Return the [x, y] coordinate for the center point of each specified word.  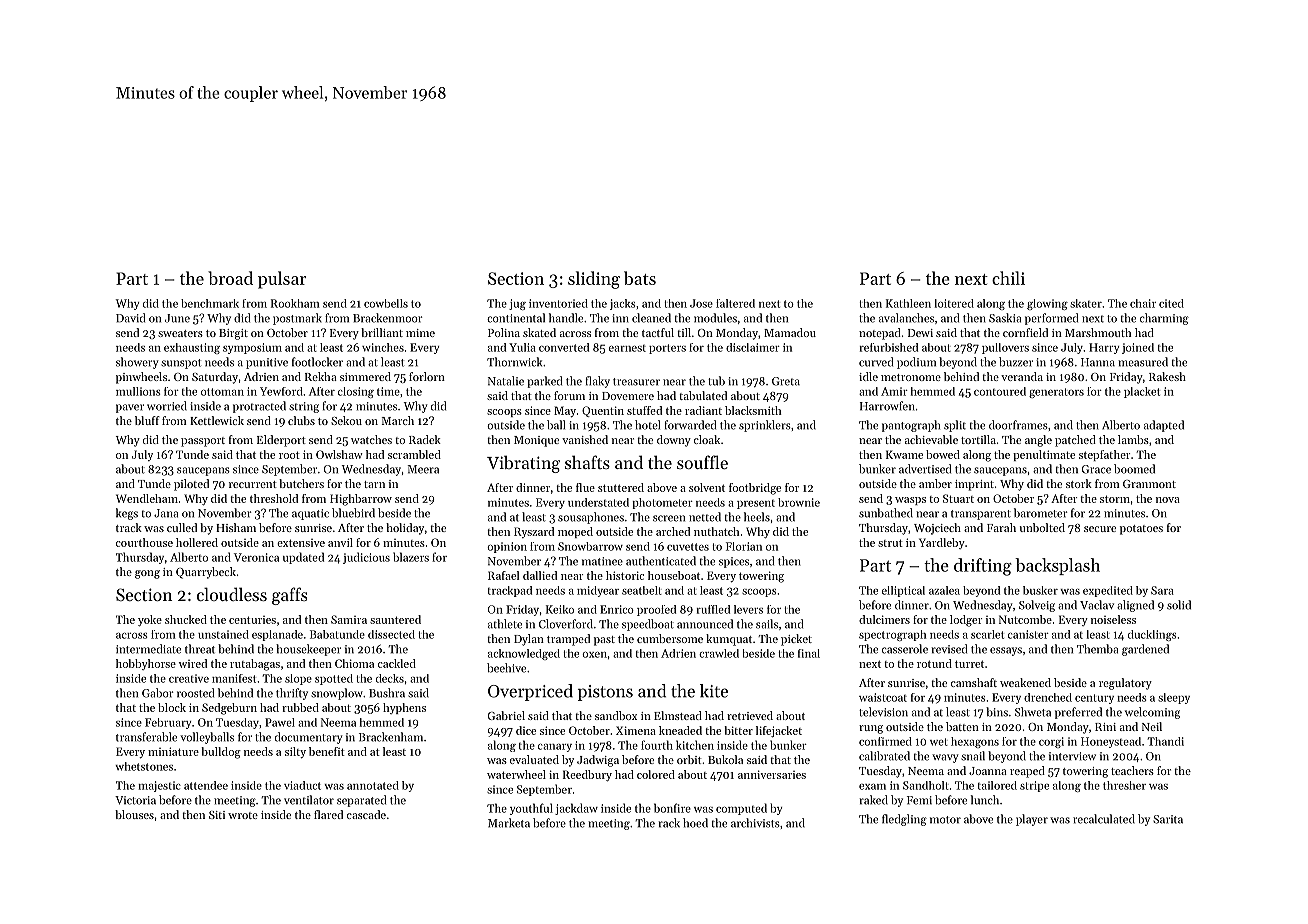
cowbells [386, 303]
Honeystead [1111, 742]
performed [1051, 319]
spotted [334, 679]
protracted [259, 407]
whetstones [144, 766]
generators [1056, 393]
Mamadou [790, 332]
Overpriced [530, 692]
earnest [627, 348]
